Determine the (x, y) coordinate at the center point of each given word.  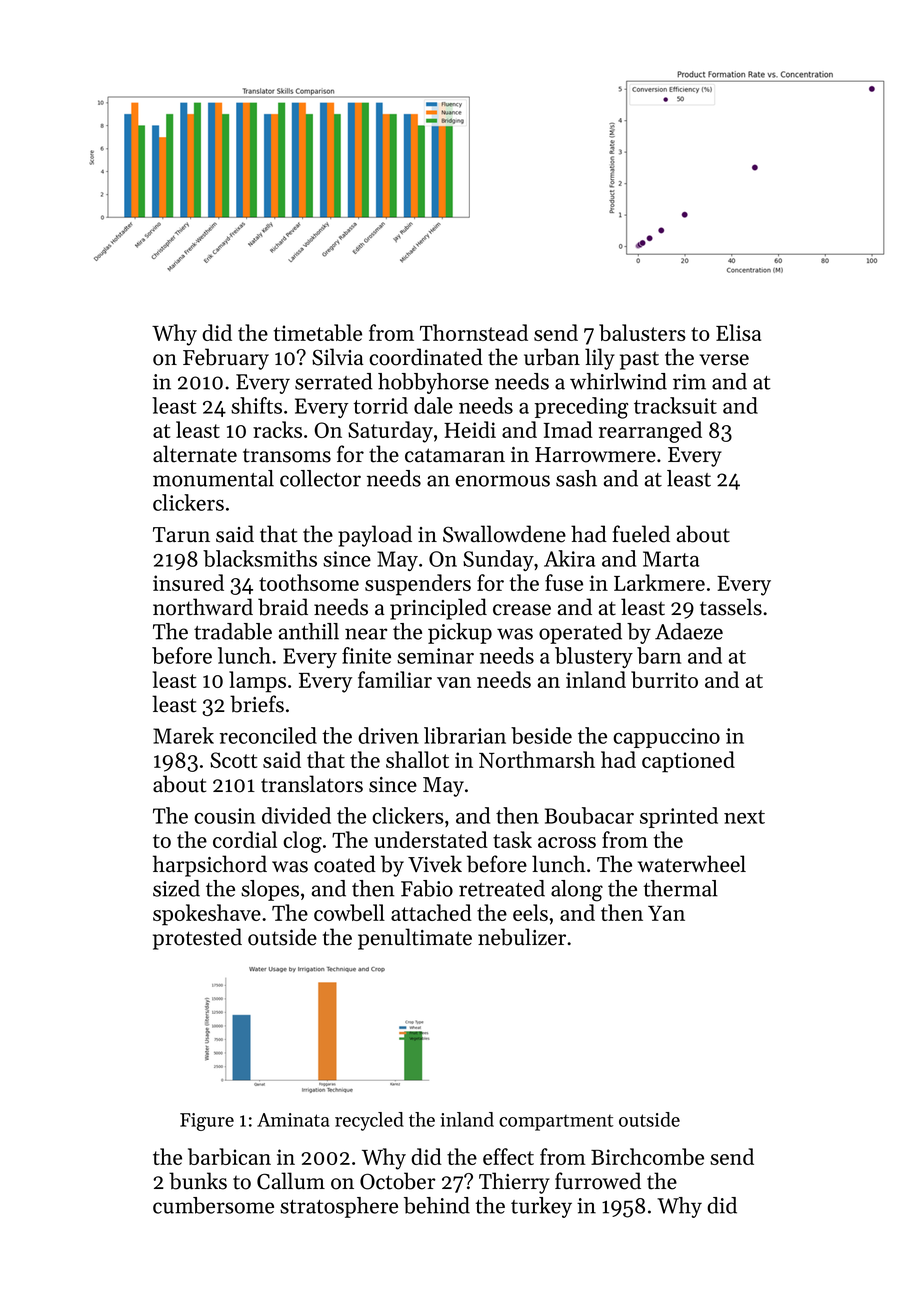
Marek (183, 735)
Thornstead (474, 332)
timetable (318, 332)
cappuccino (666, 738)
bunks (198, 1181)
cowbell (349, 912)
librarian (465, 735)
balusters (642, 332)
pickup (460, 633)
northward (203, 607)
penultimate (415, 939)
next (744, 817)
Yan (666, 913)
